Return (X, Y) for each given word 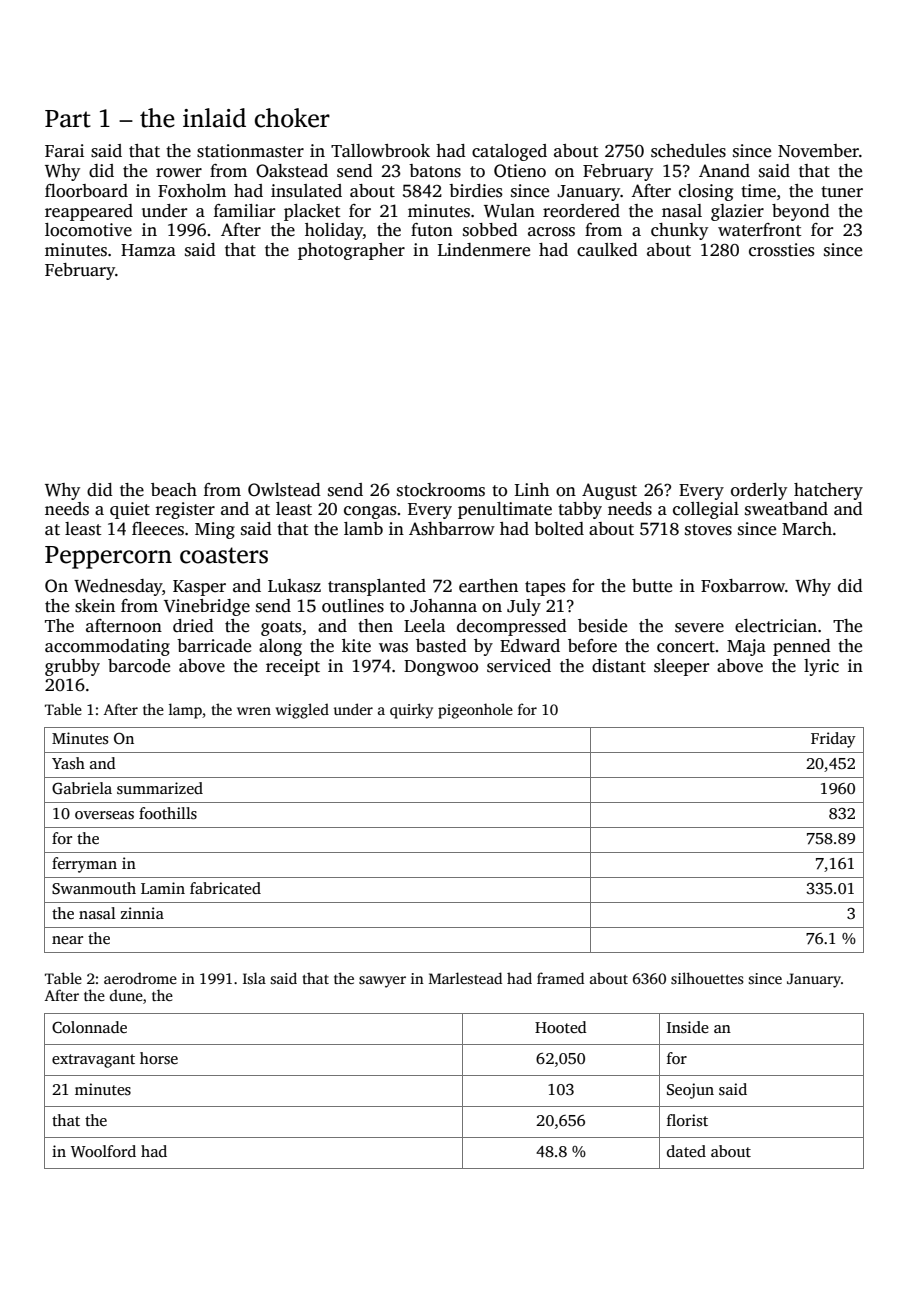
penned (802, 647)
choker (292, 118)
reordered (581, 211)
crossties (781, 250)
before (592, 646)
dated (686, 1151)
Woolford (103, 1151)
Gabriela (82, 788)
